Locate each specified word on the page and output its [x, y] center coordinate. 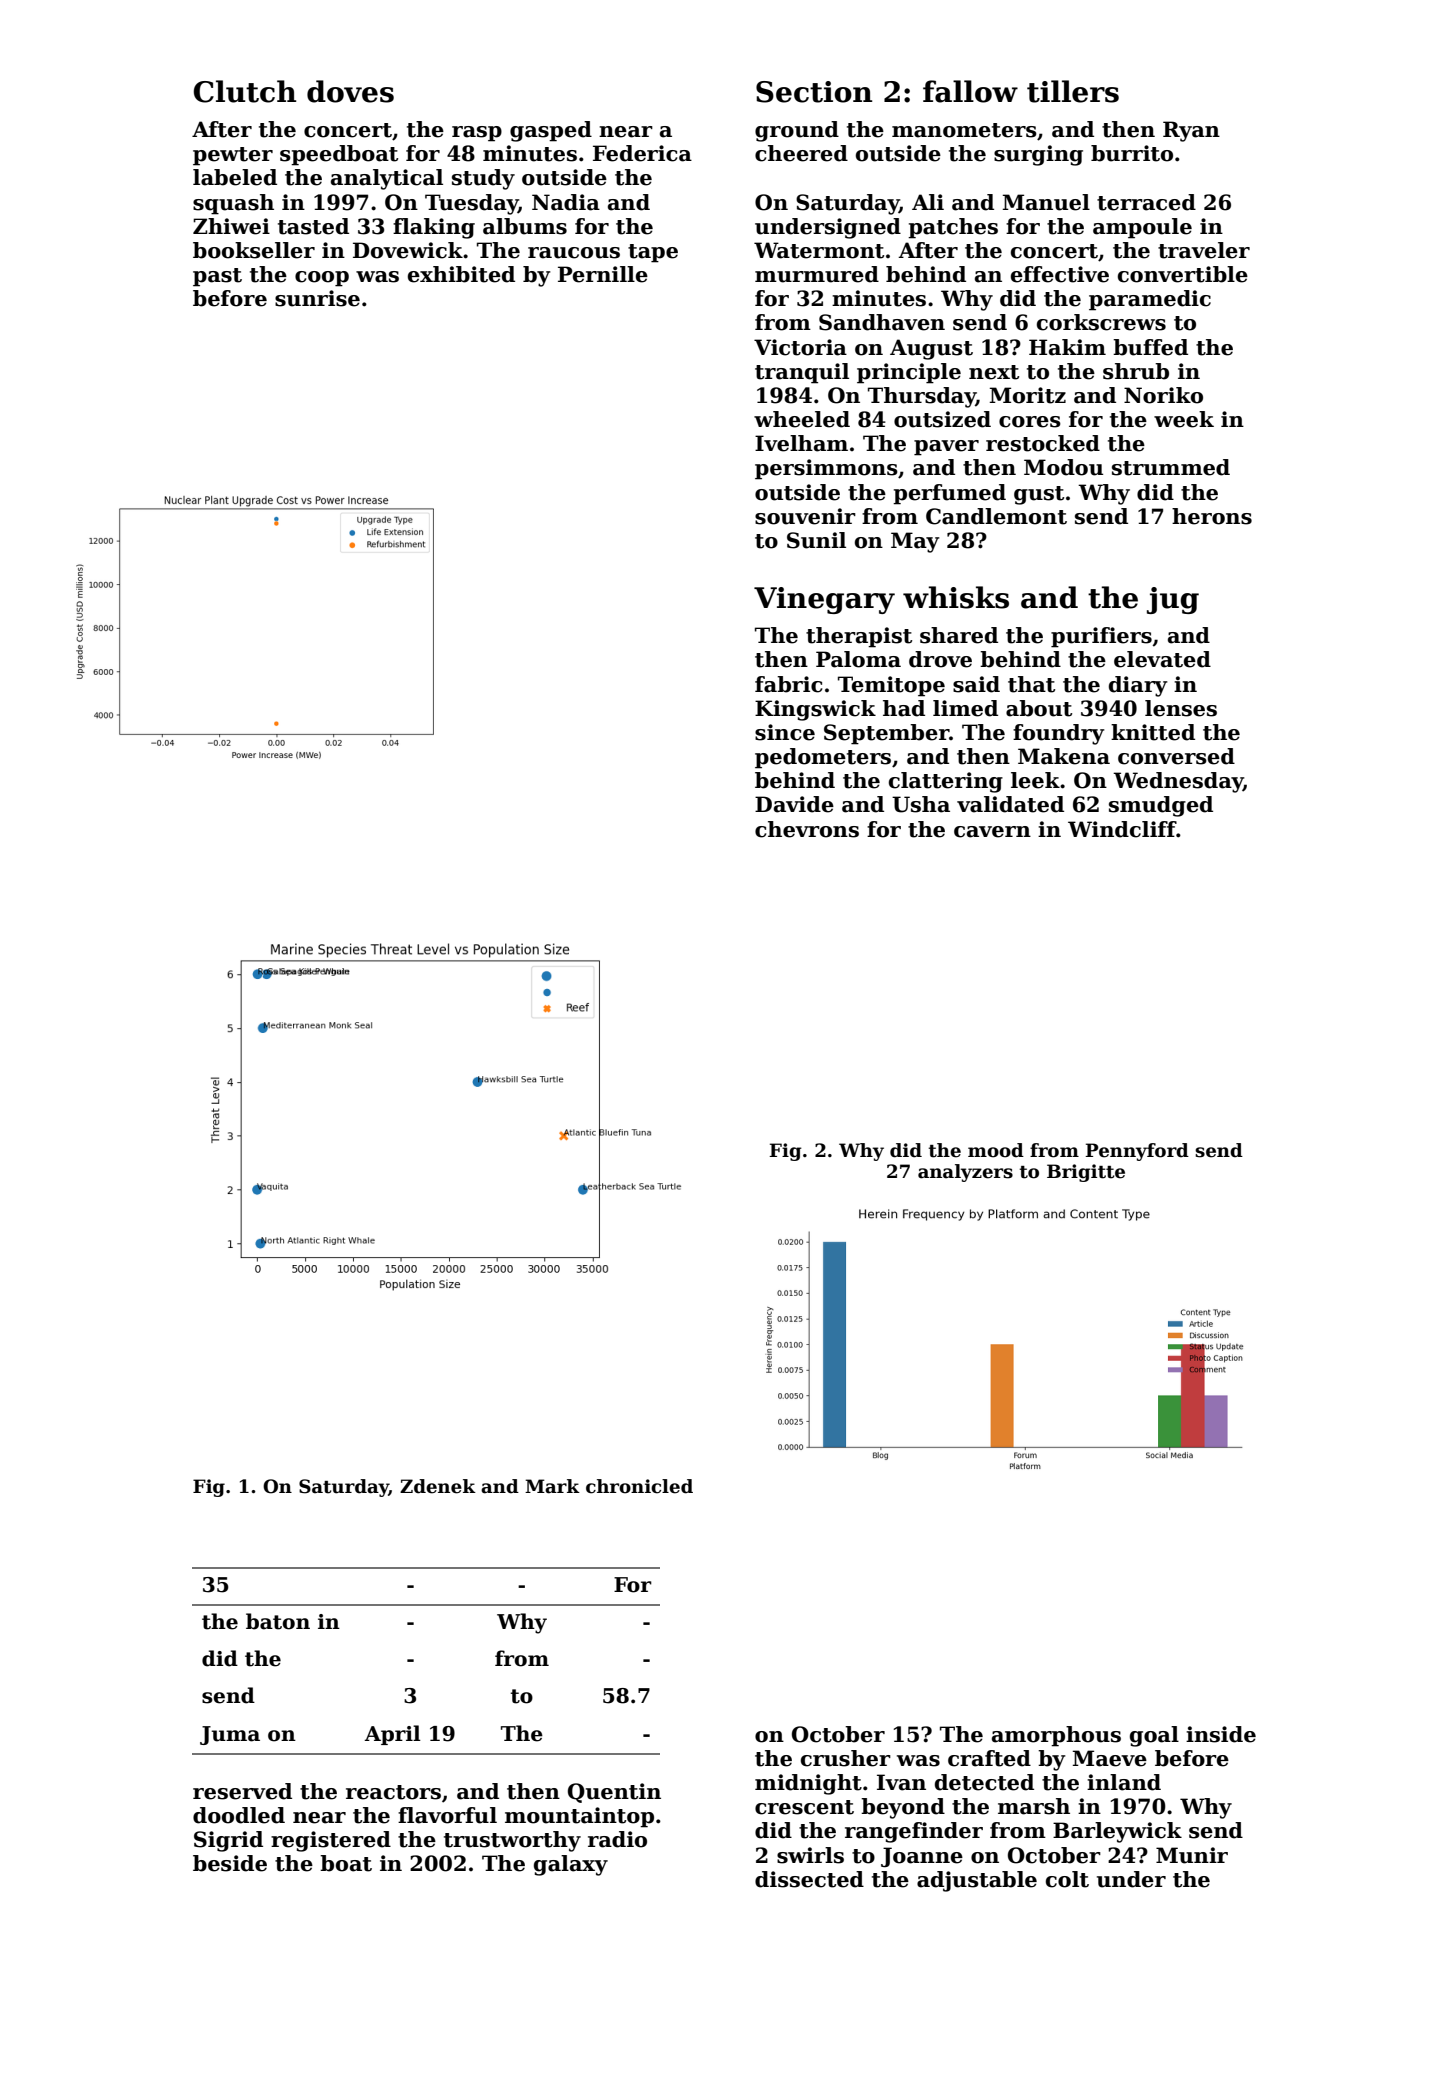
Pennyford [1137, 1152]
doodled [239, 1815]
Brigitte [1086, 1173]
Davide [794, 804]
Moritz [1028, 395]
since [785, 732]
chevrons [807, 829]
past [217, 277]
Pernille [603, 274]
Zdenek [438, 1486]
